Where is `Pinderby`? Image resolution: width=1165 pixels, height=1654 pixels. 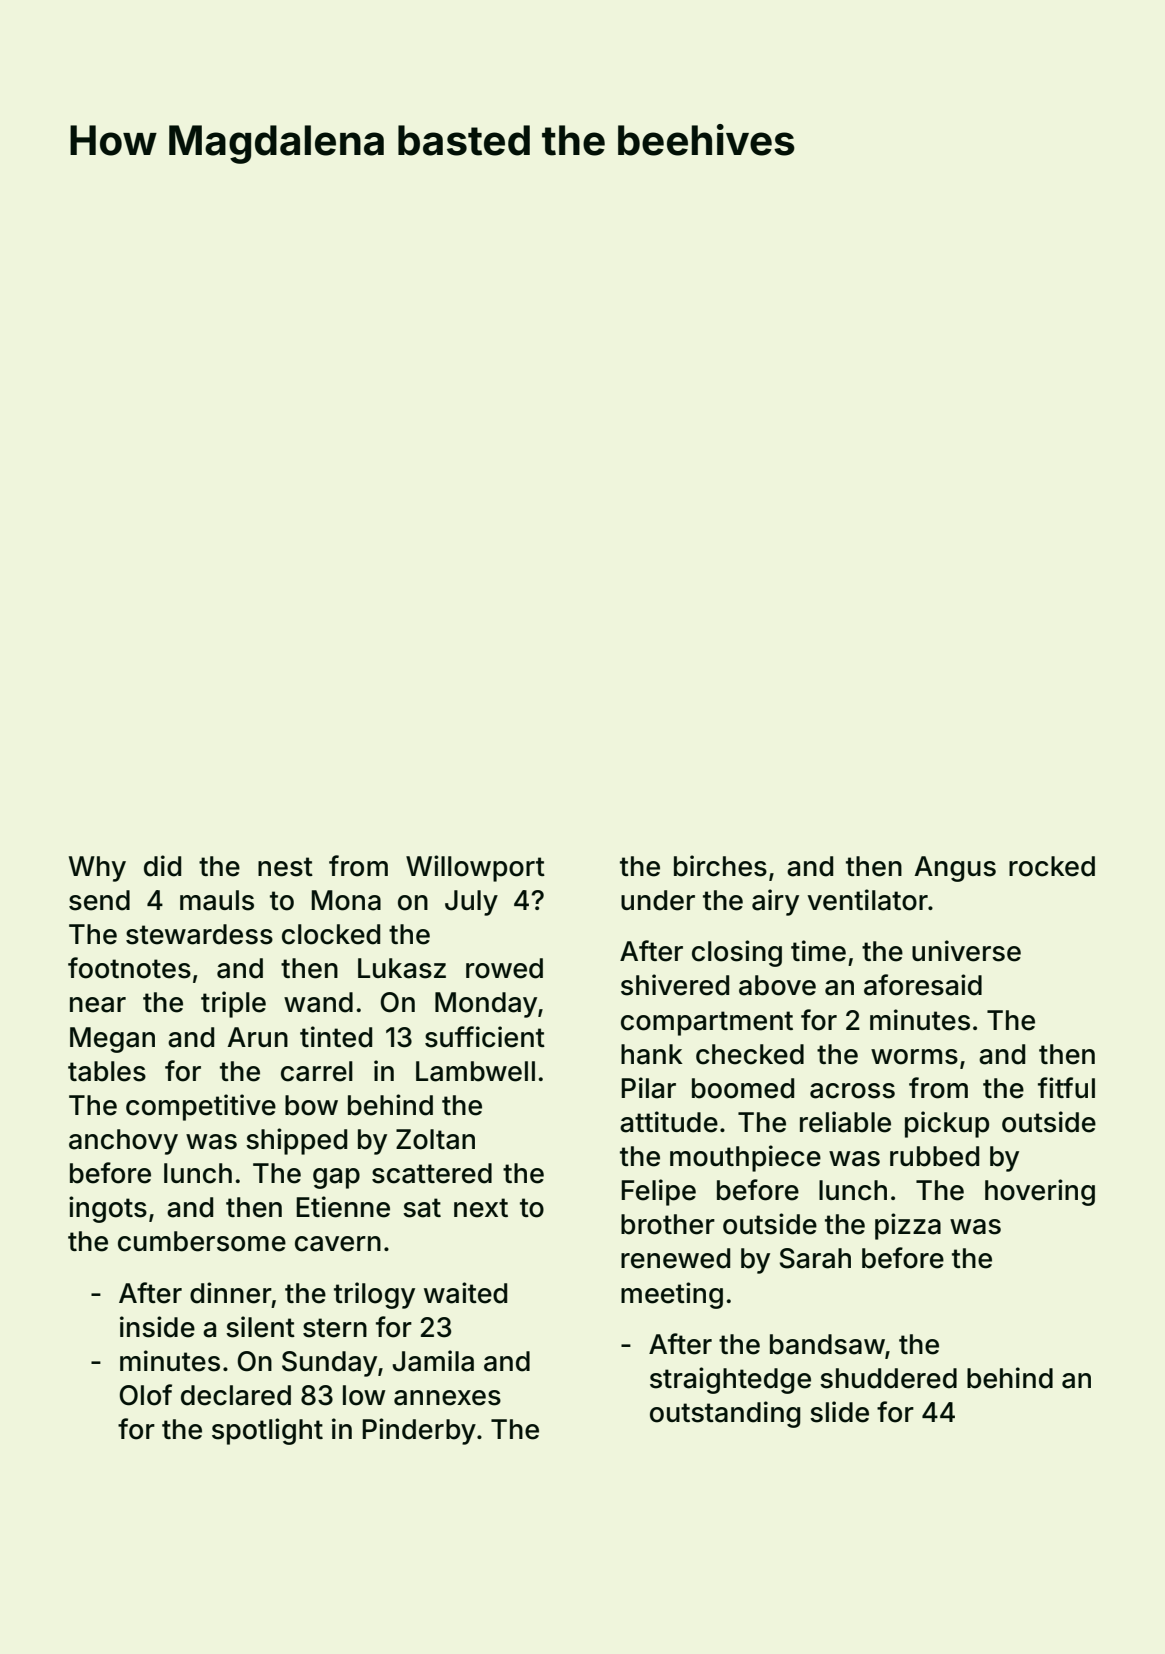 Pinderby is located at coordinates (419, 1431).
